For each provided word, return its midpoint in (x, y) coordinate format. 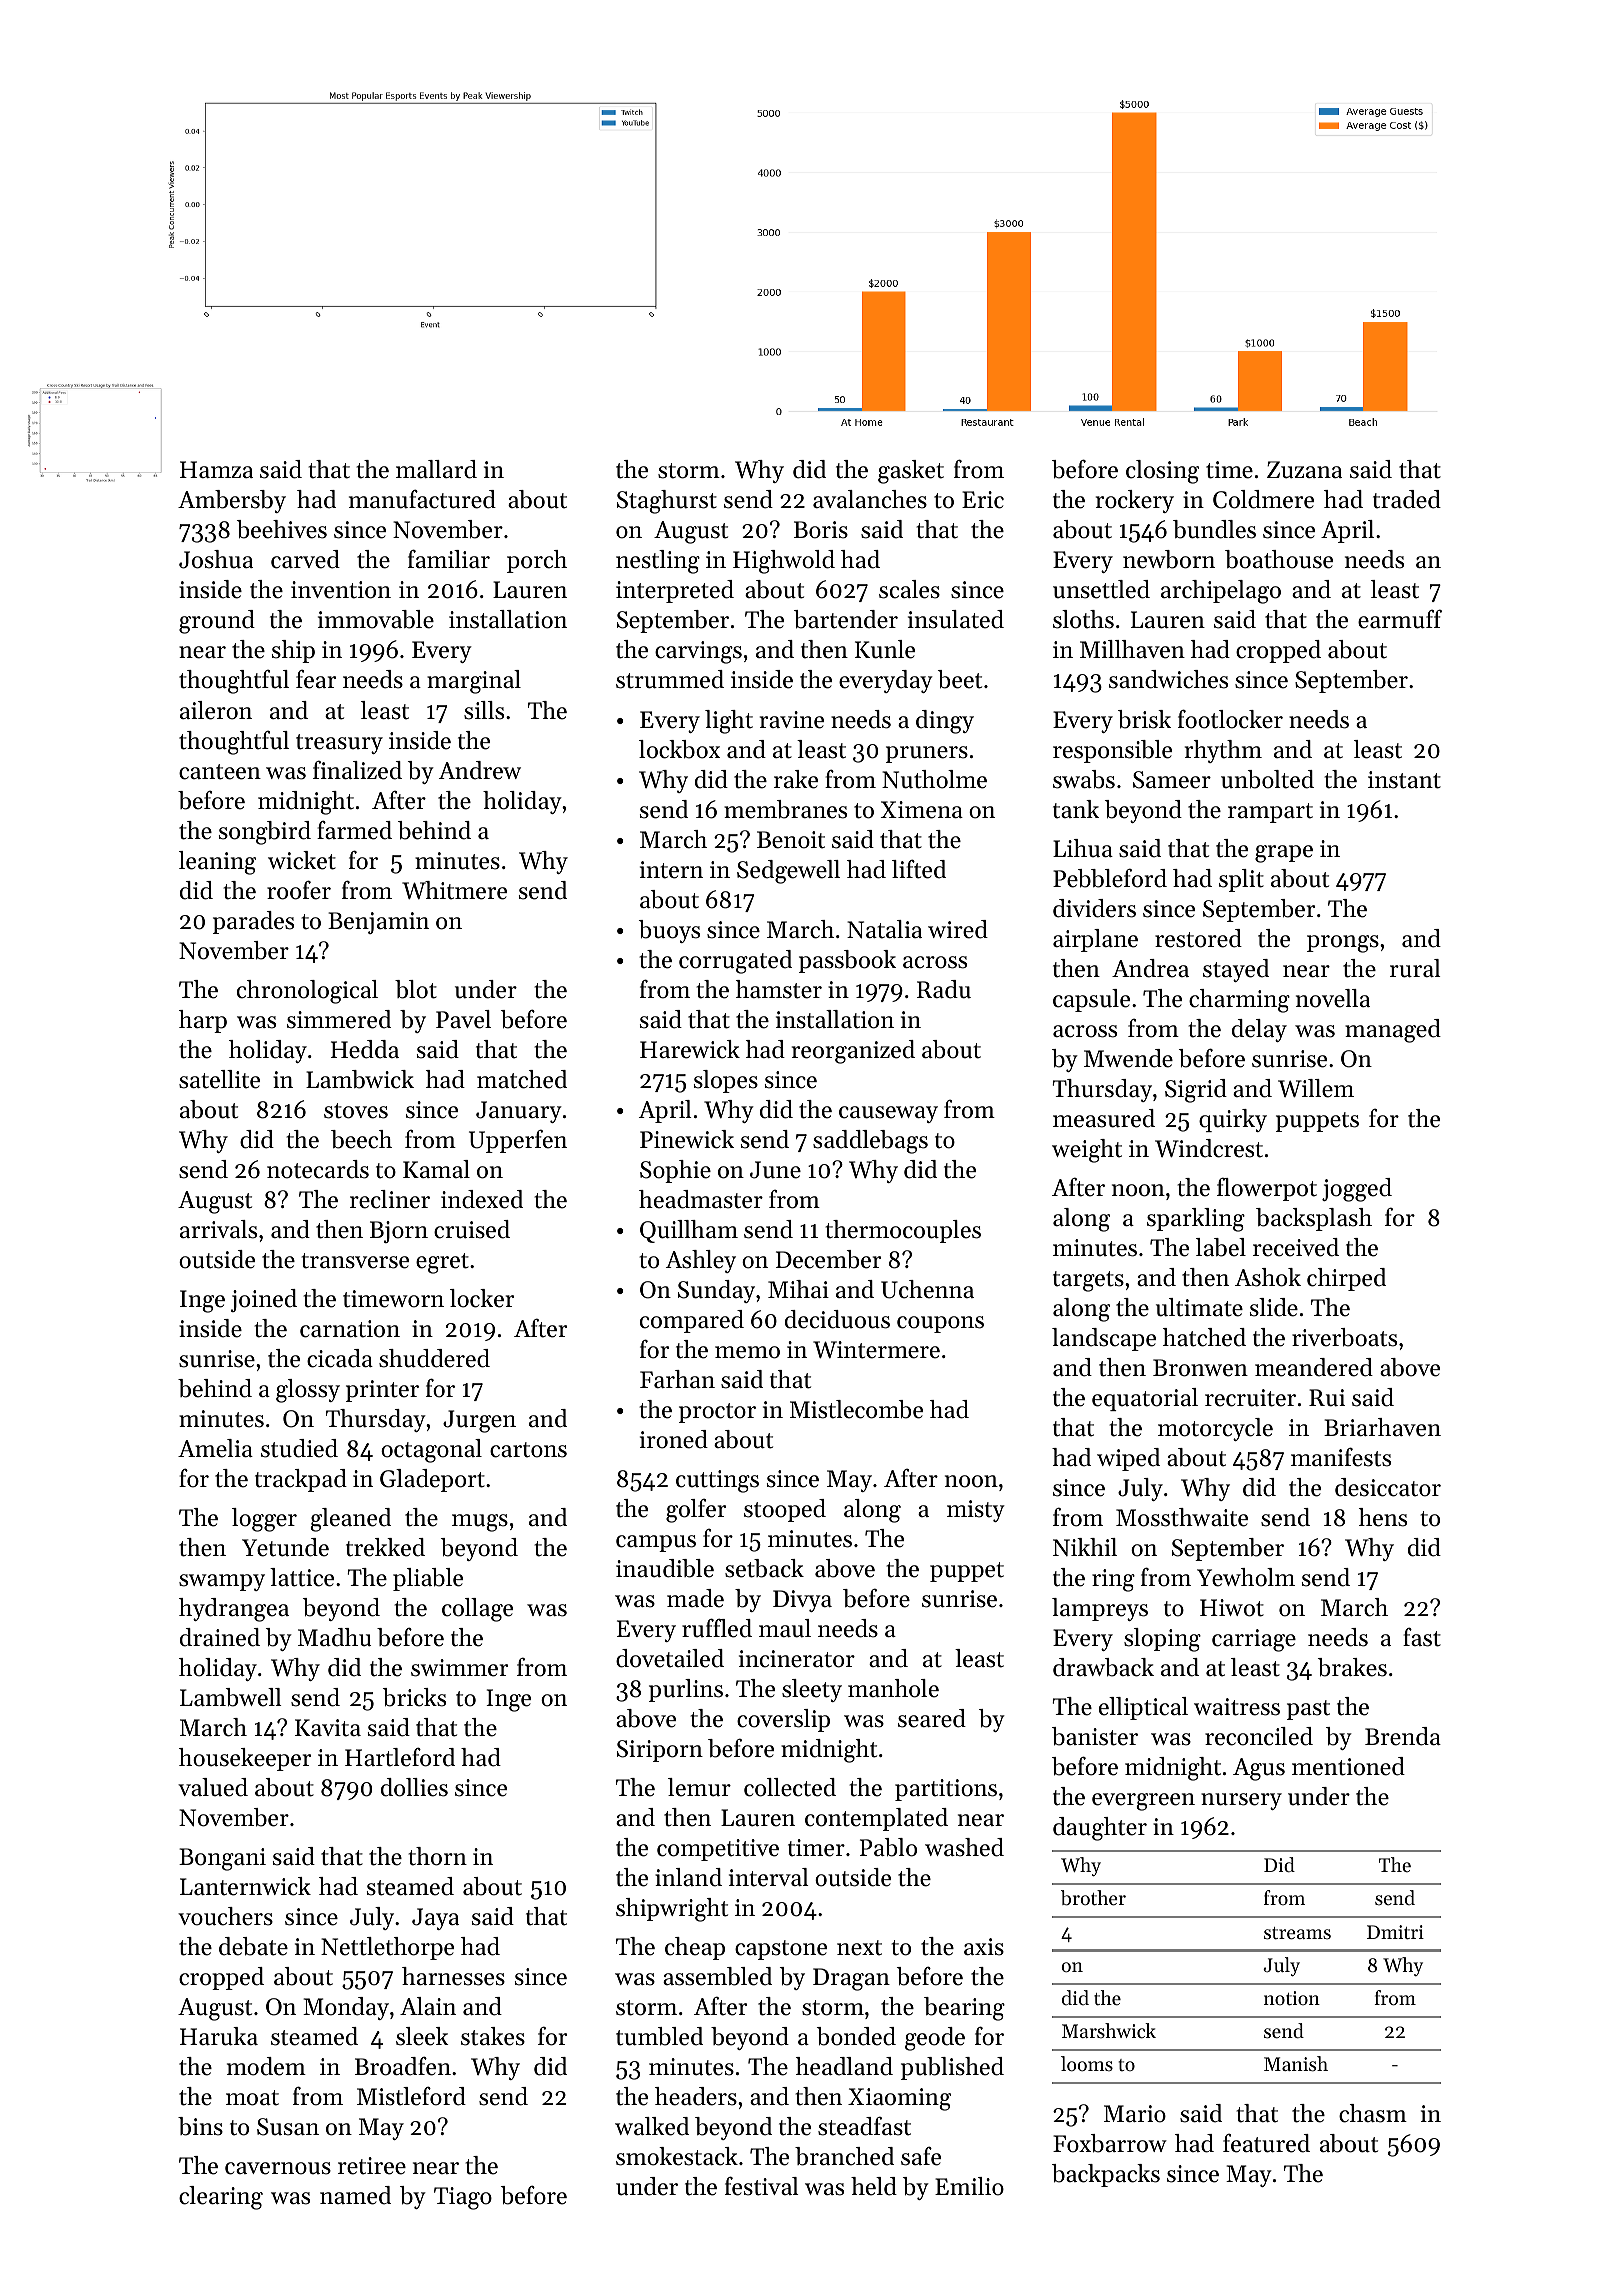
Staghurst (667, 502)
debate (253, 1946)
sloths (1083, 619)
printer (382, 1391)
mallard (436, 469)
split (1241, 880)
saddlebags (870, 1142)
